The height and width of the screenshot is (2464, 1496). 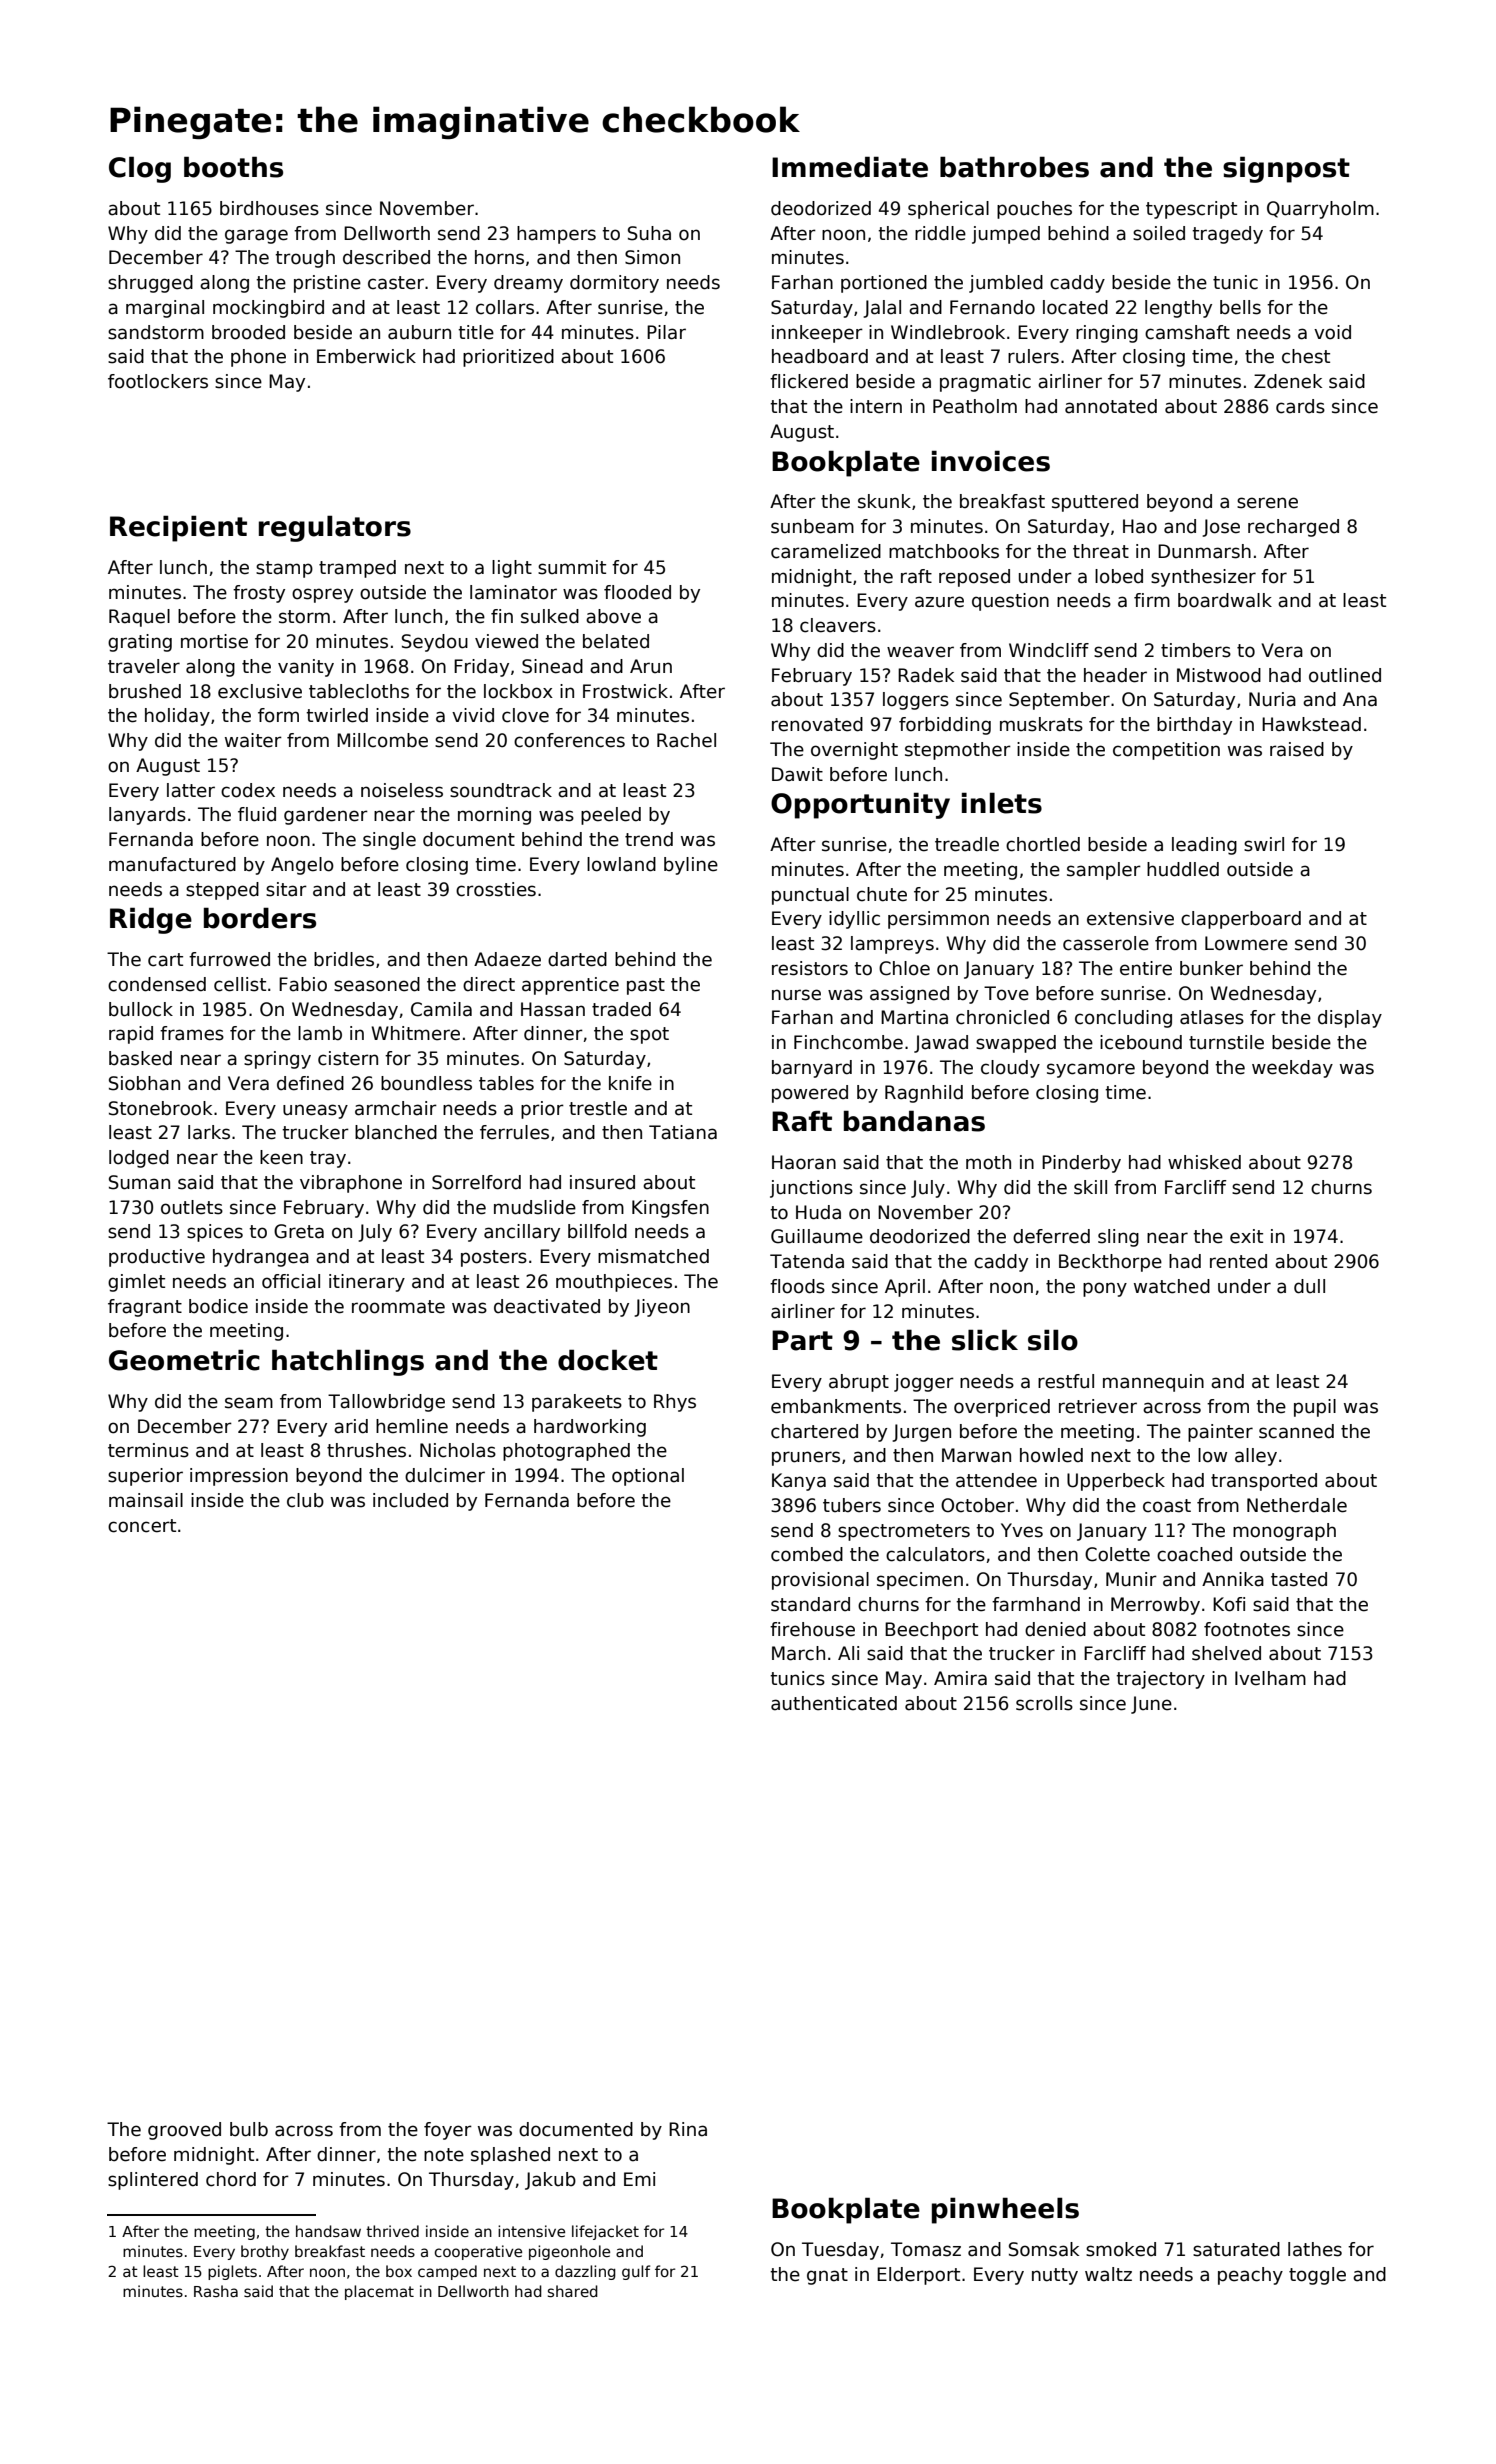 What do you see at coordinates (184, 2131) in the screenshot?
I see `grooved` at bounding box center [184, 2131].
